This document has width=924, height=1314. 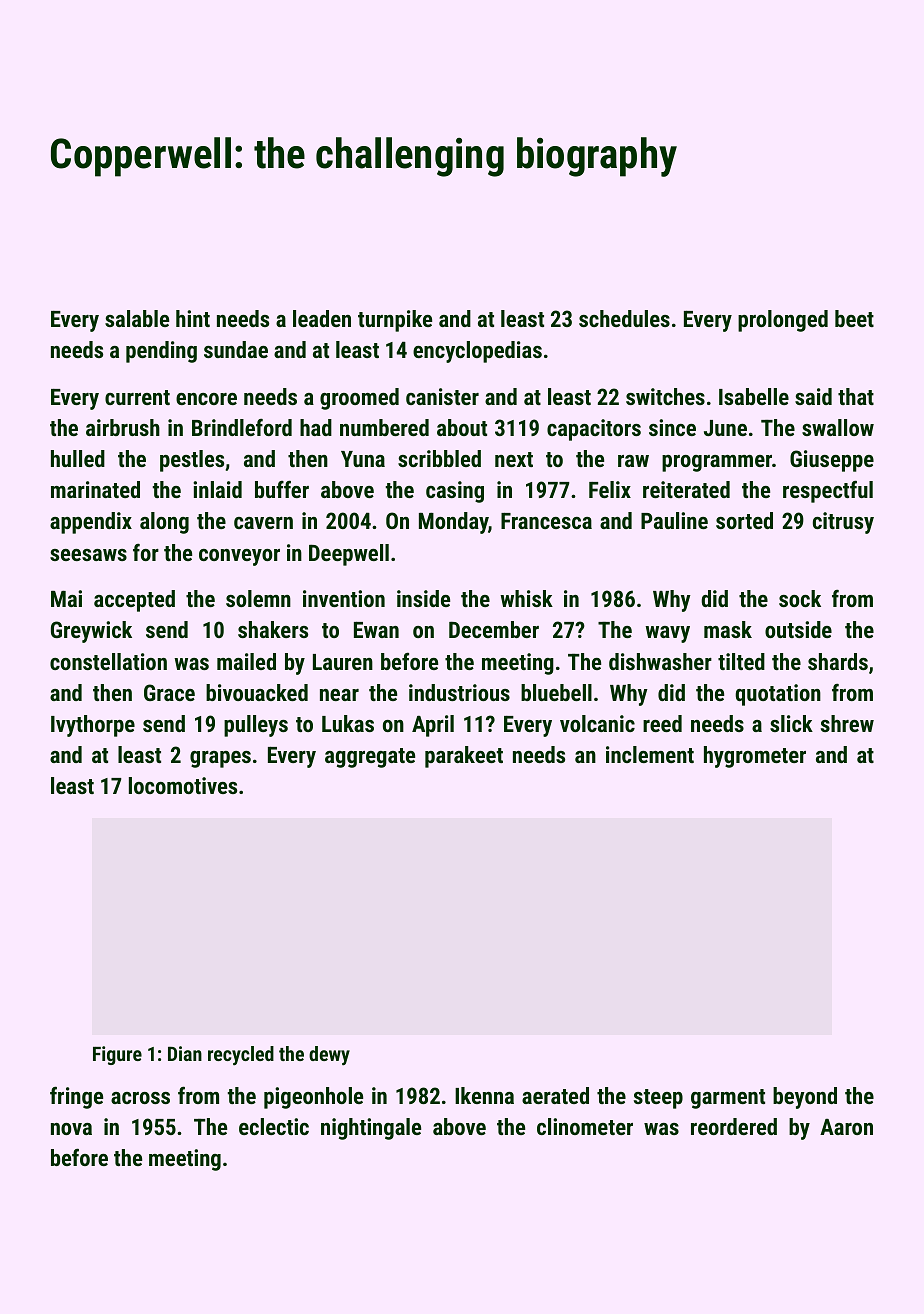 I want to click on grapes, so click(x=220, y=759).
